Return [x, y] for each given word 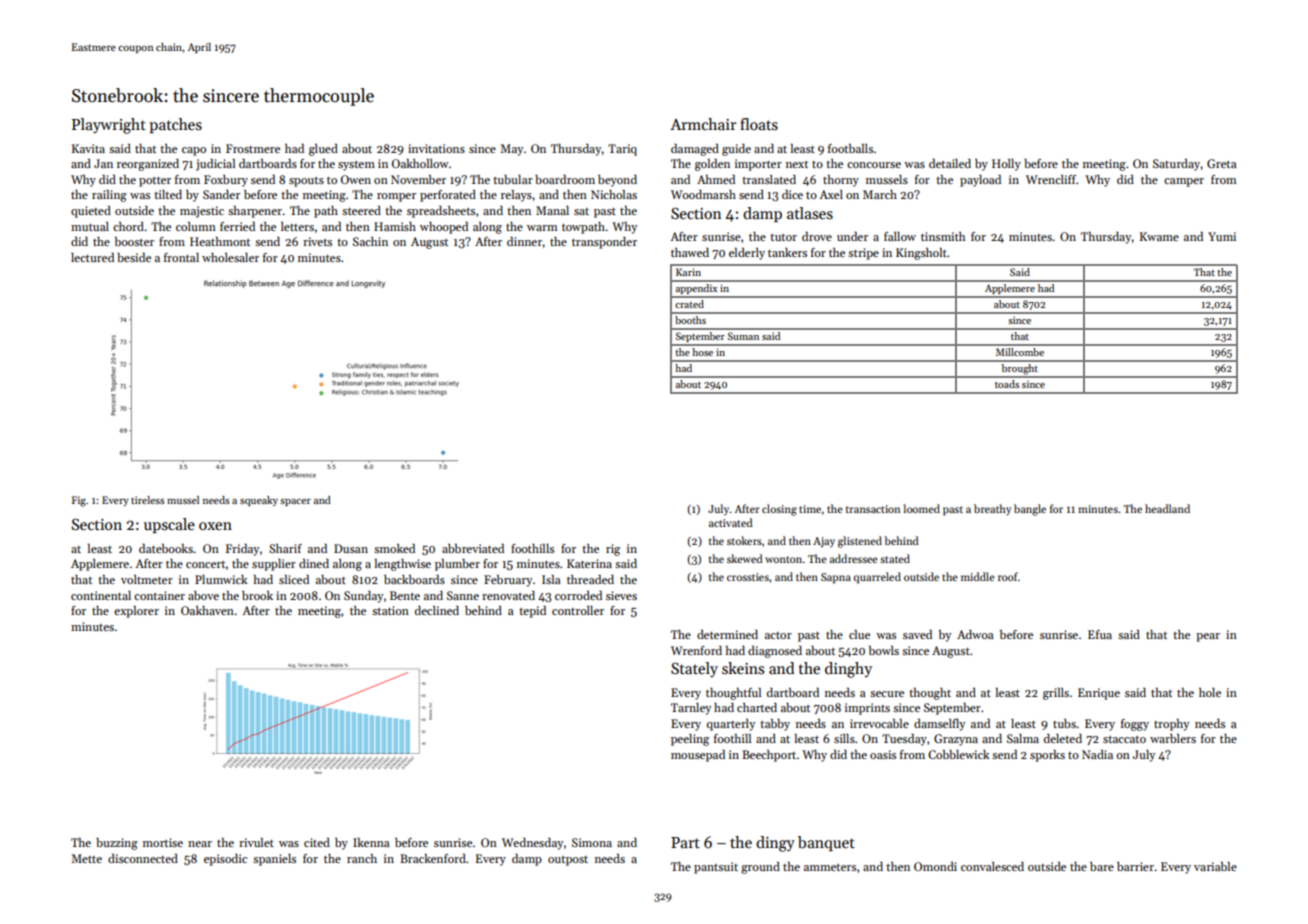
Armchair [703, 124]
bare [1102, 866]
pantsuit [716, 868]
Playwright [109, 126]
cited [317, 842]
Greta [1222, 163]
